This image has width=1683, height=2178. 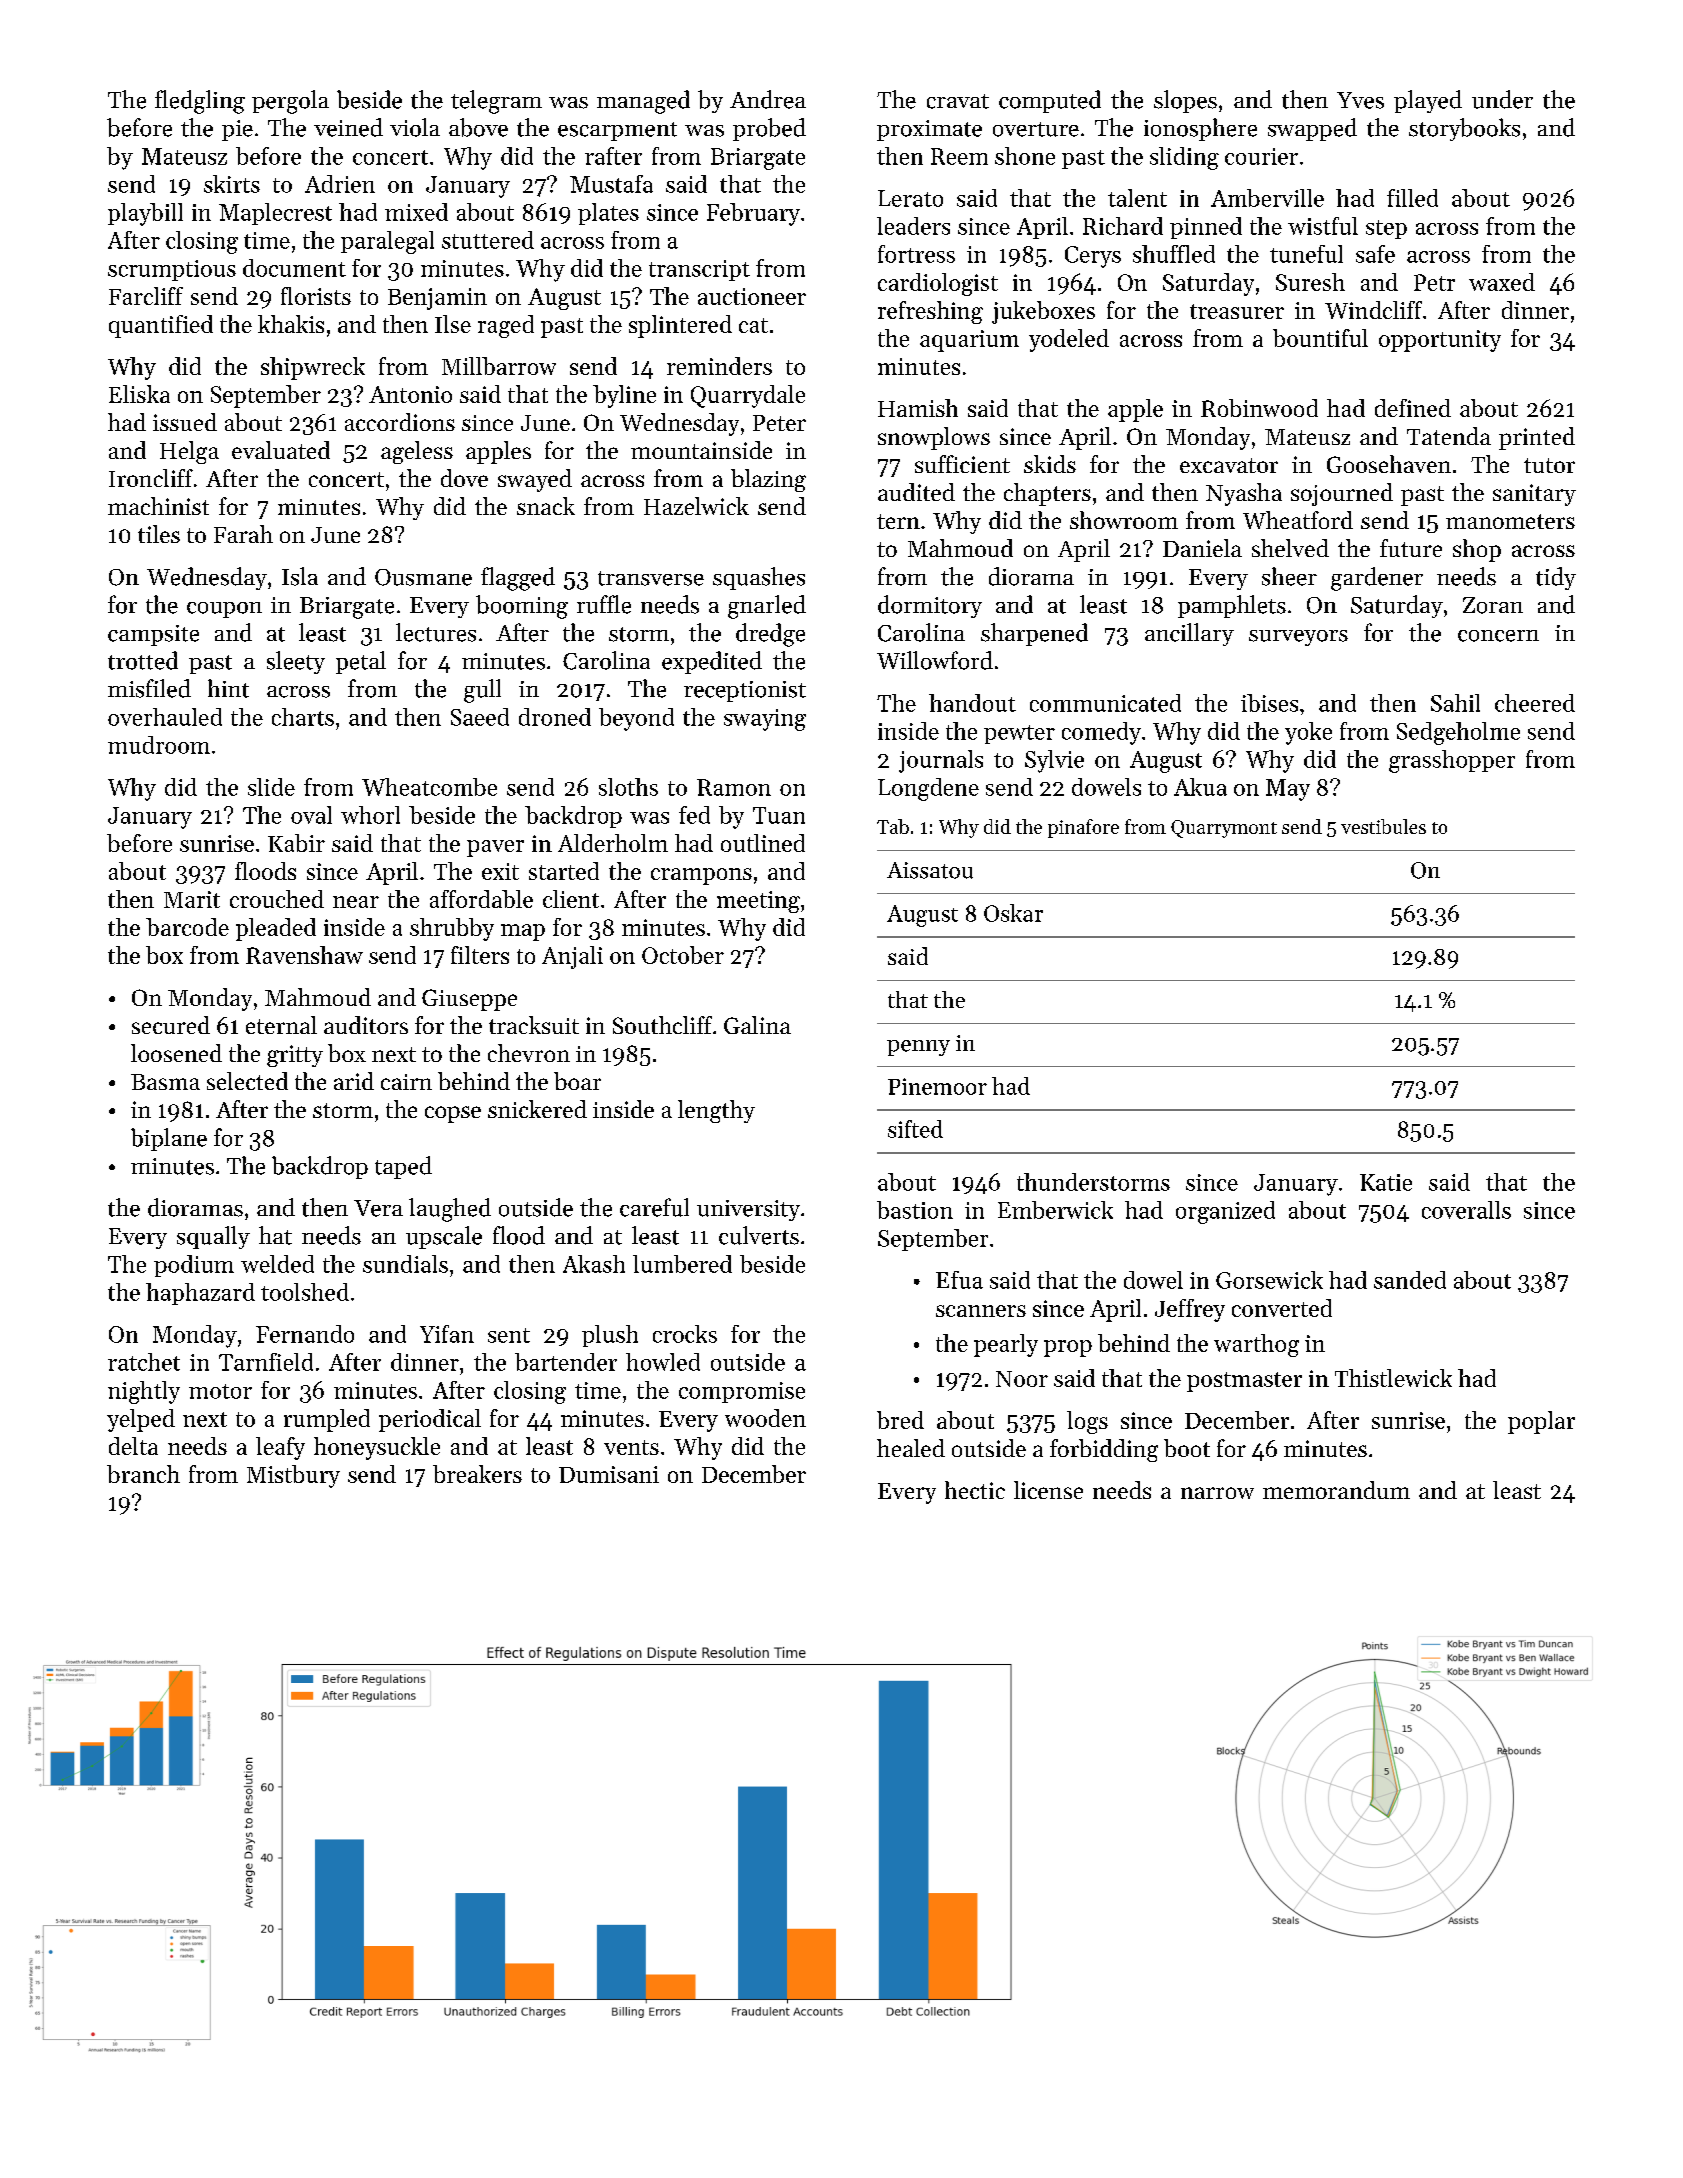 I want to click on computed, so click(x=1050, y=101).
